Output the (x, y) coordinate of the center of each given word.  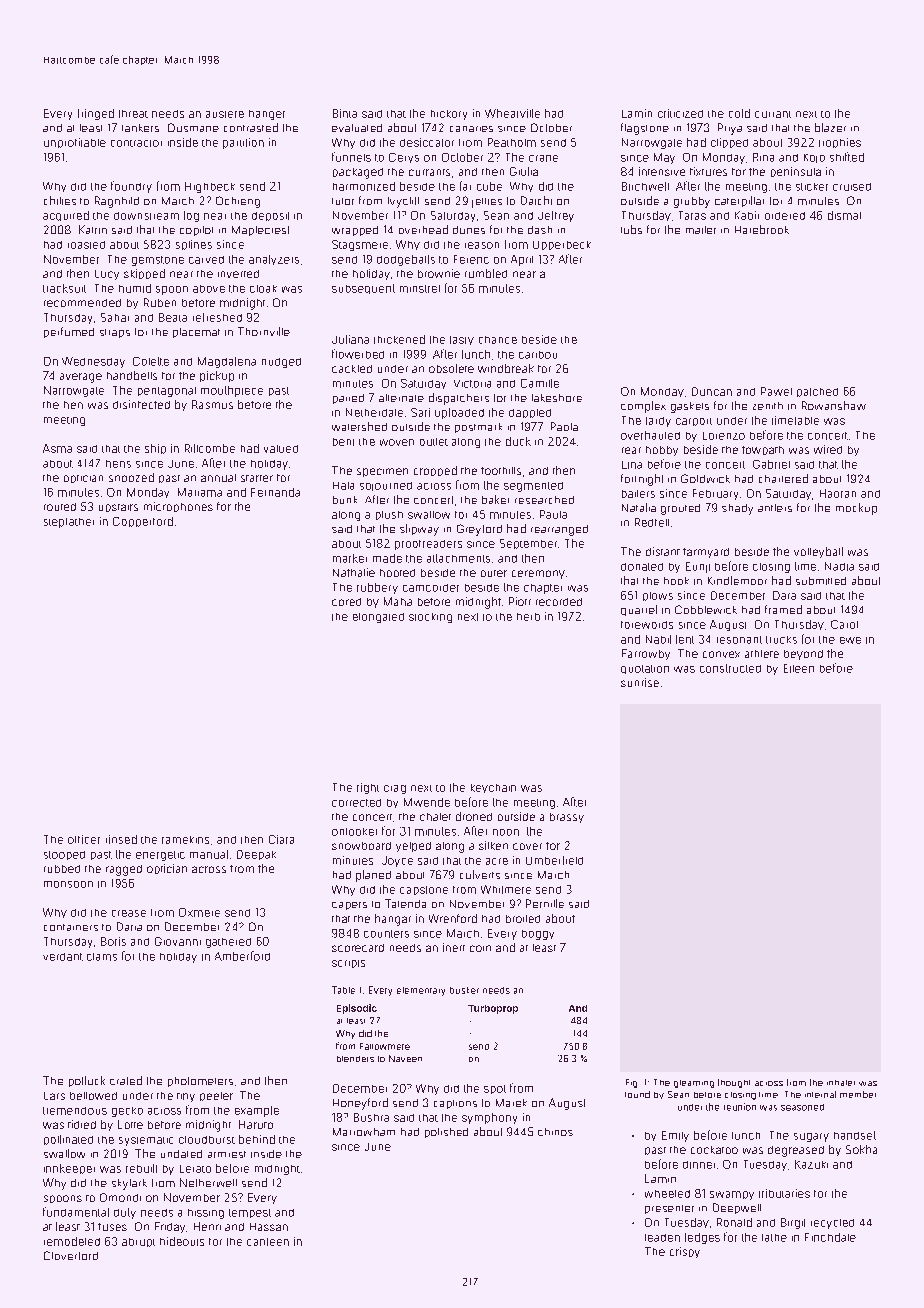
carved (206, 260)
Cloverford (71, 1255)
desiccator (427, 142)
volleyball (818, 552)
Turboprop (493, 1009)
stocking (430, 618)
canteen (268, 1242)
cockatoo (714, 1150)
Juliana (350, 339)
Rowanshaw (834, 405)
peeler (216, 1096)
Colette (151, 361)
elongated (378, 618)
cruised (852, 187)
